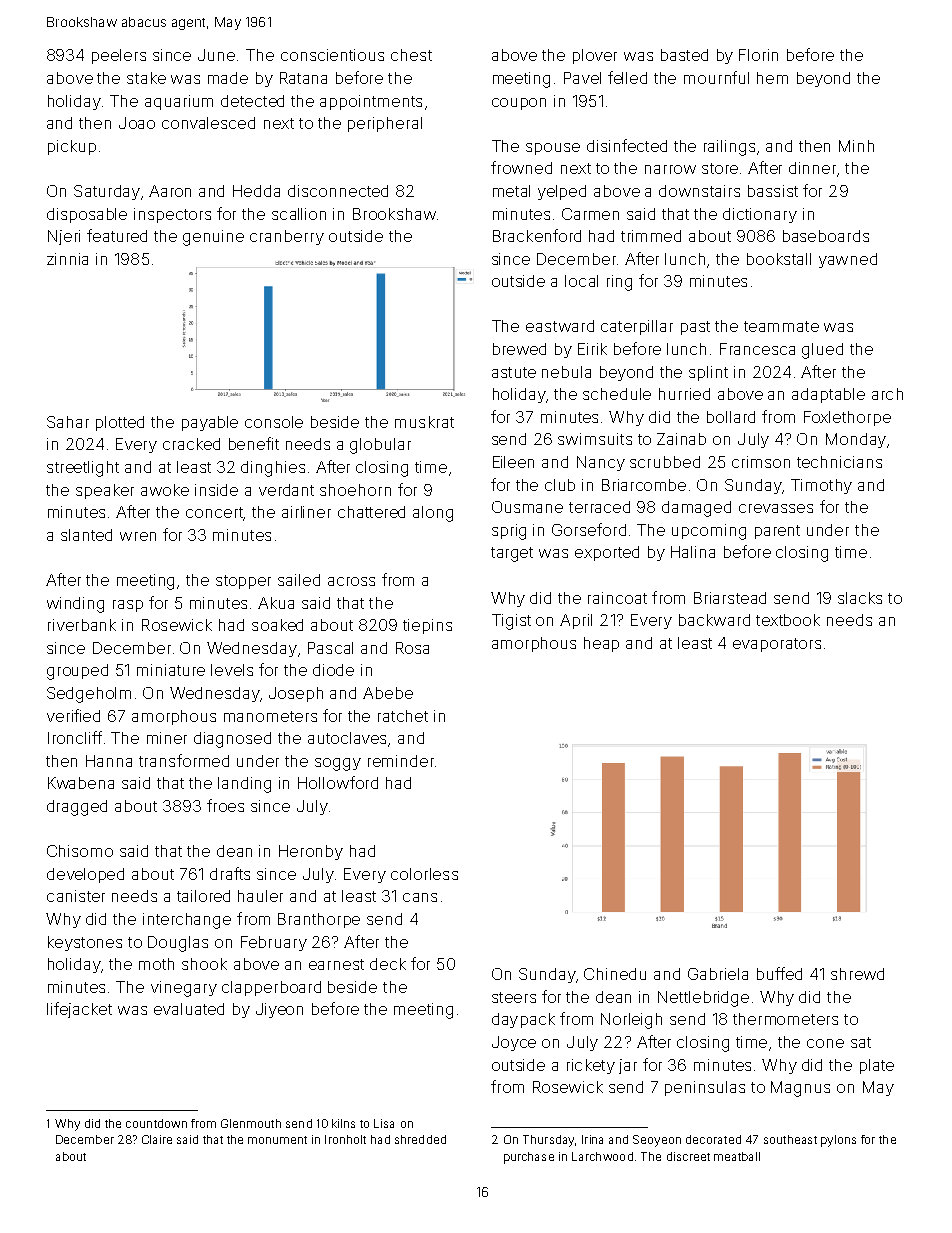  What do you see at coordinates (607, 553) in the document?
I see `exported` at bounding box center [607, 553].
